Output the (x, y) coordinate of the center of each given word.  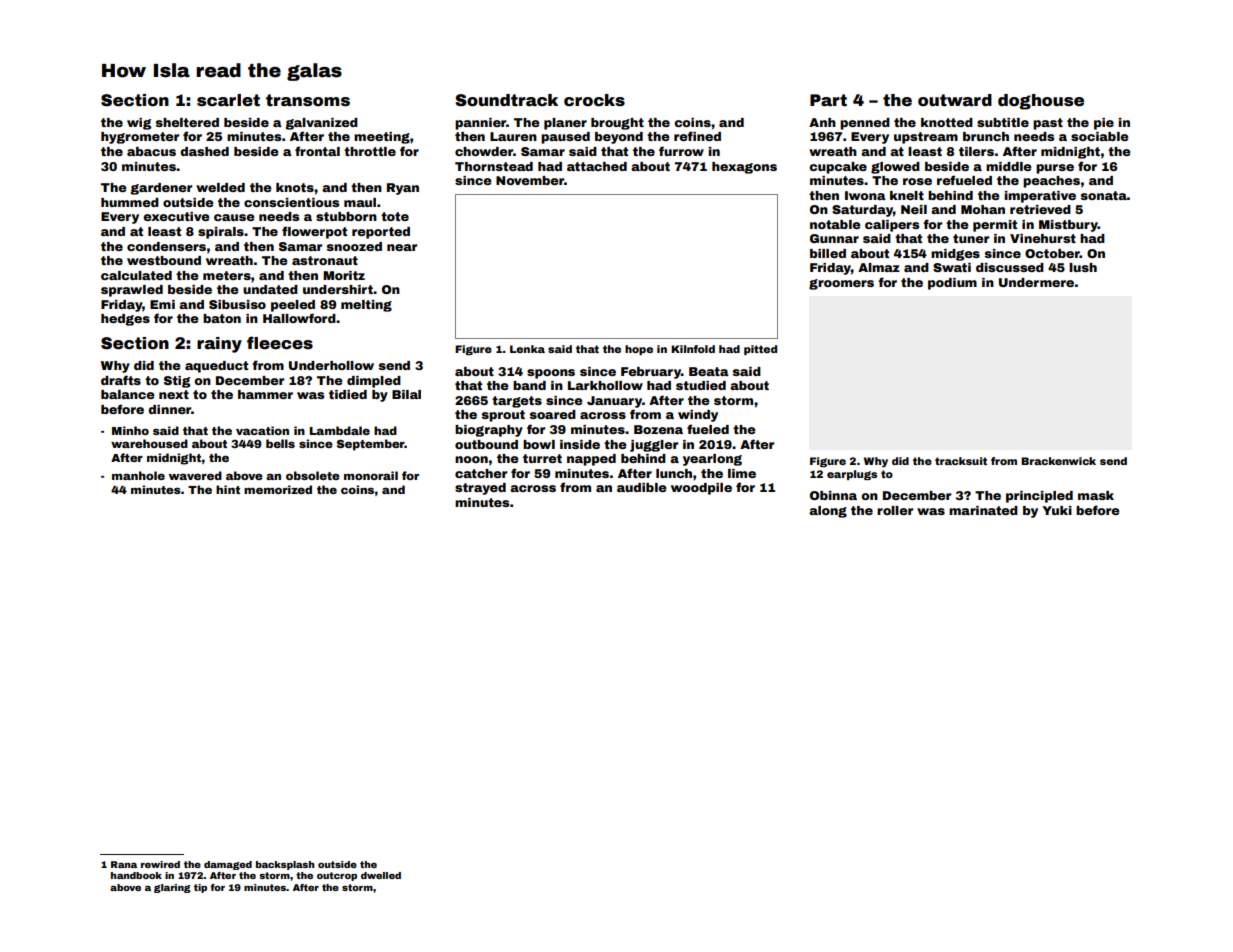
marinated (983, 510)
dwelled (381, 875)
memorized (278, 489)
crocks (594, 100)
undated (270, 289)
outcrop (337, 876)
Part (828, 100)
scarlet (228, 100)
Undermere (1036, 282)
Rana (124, 864)
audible (642, 487)
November (530, 180)
